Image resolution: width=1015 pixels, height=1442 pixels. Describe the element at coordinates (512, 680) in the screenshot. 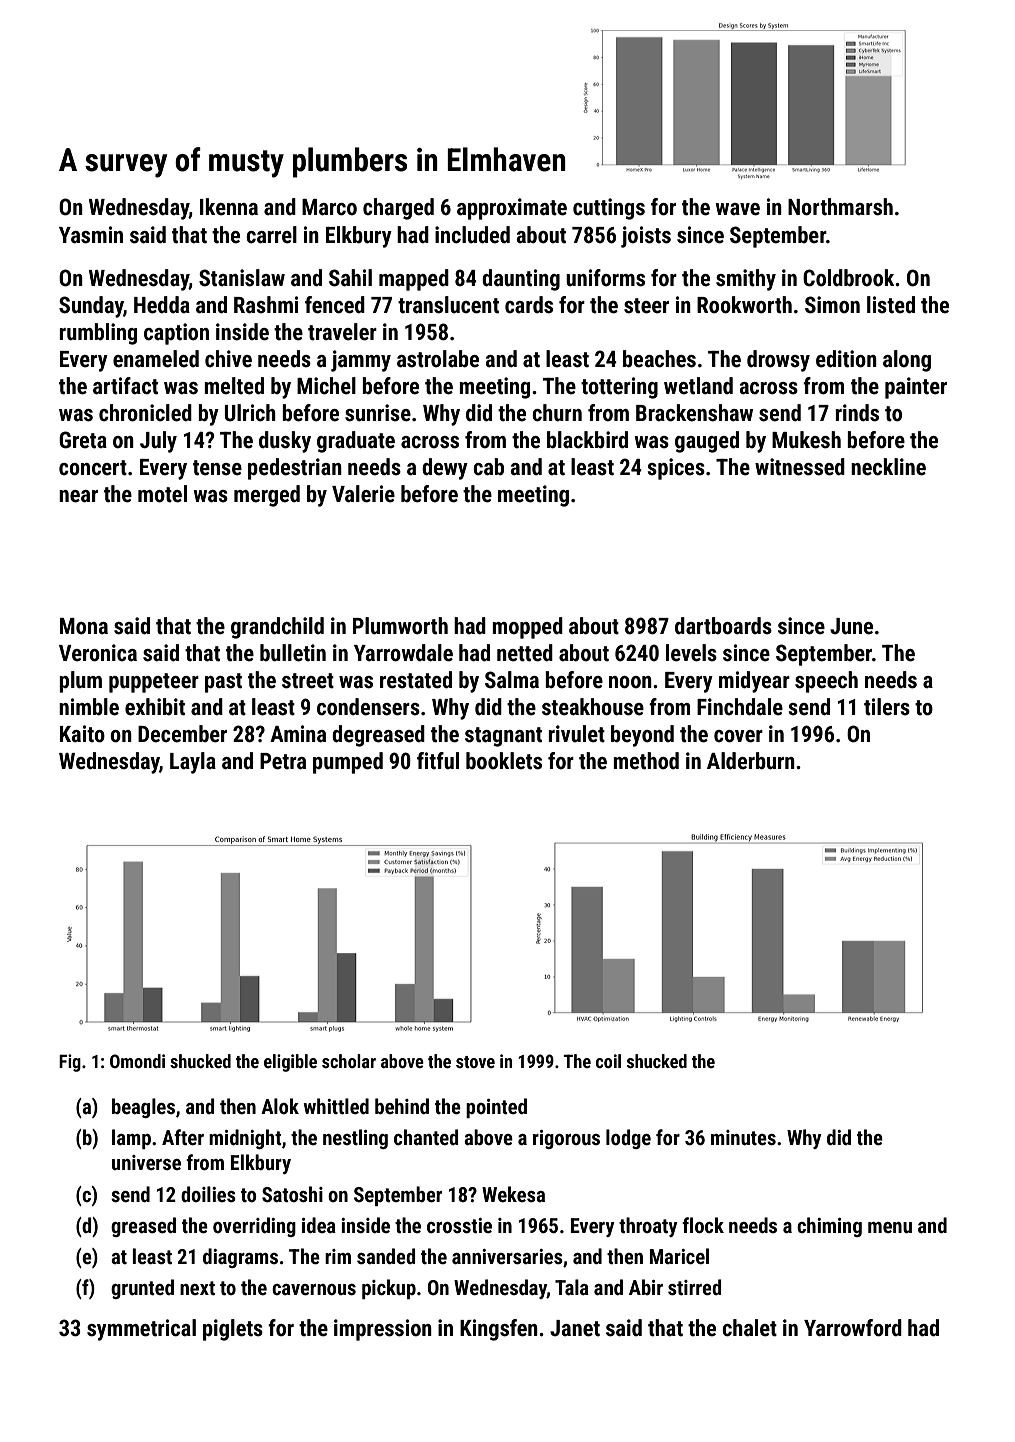

I see `Salma` at that location.
